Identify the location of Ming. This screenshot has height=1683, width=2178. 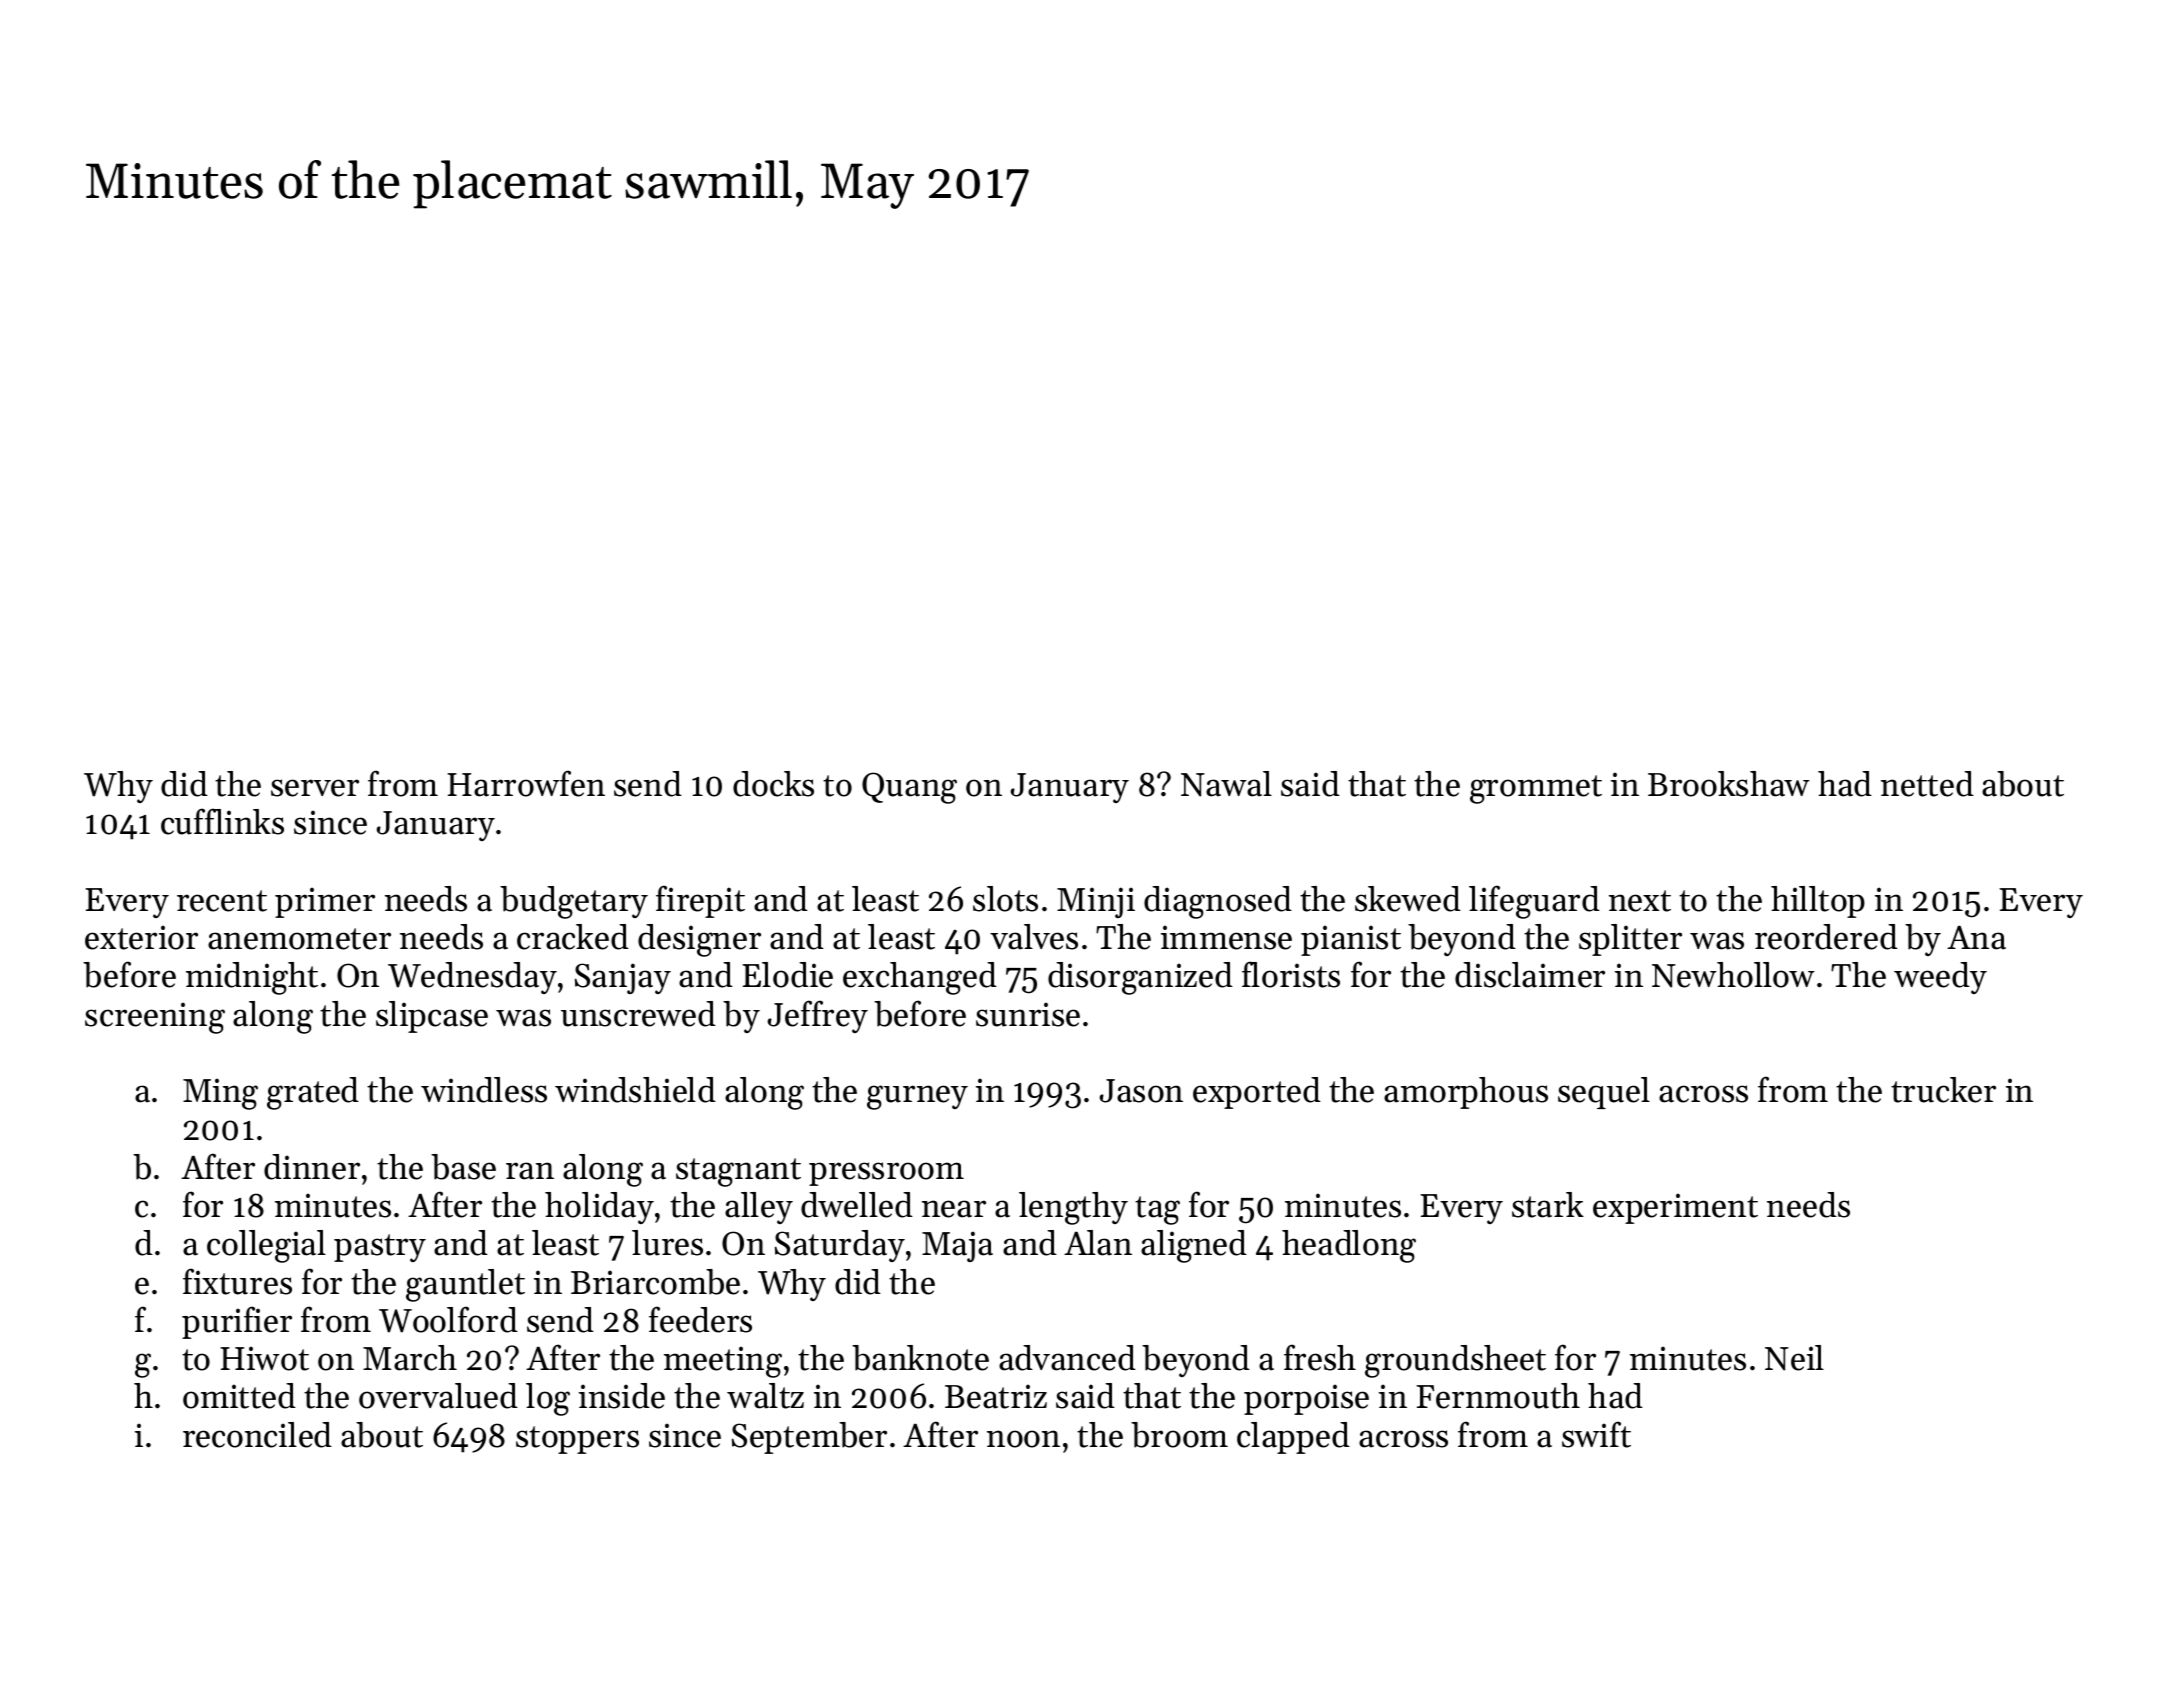
(220, 1094).
